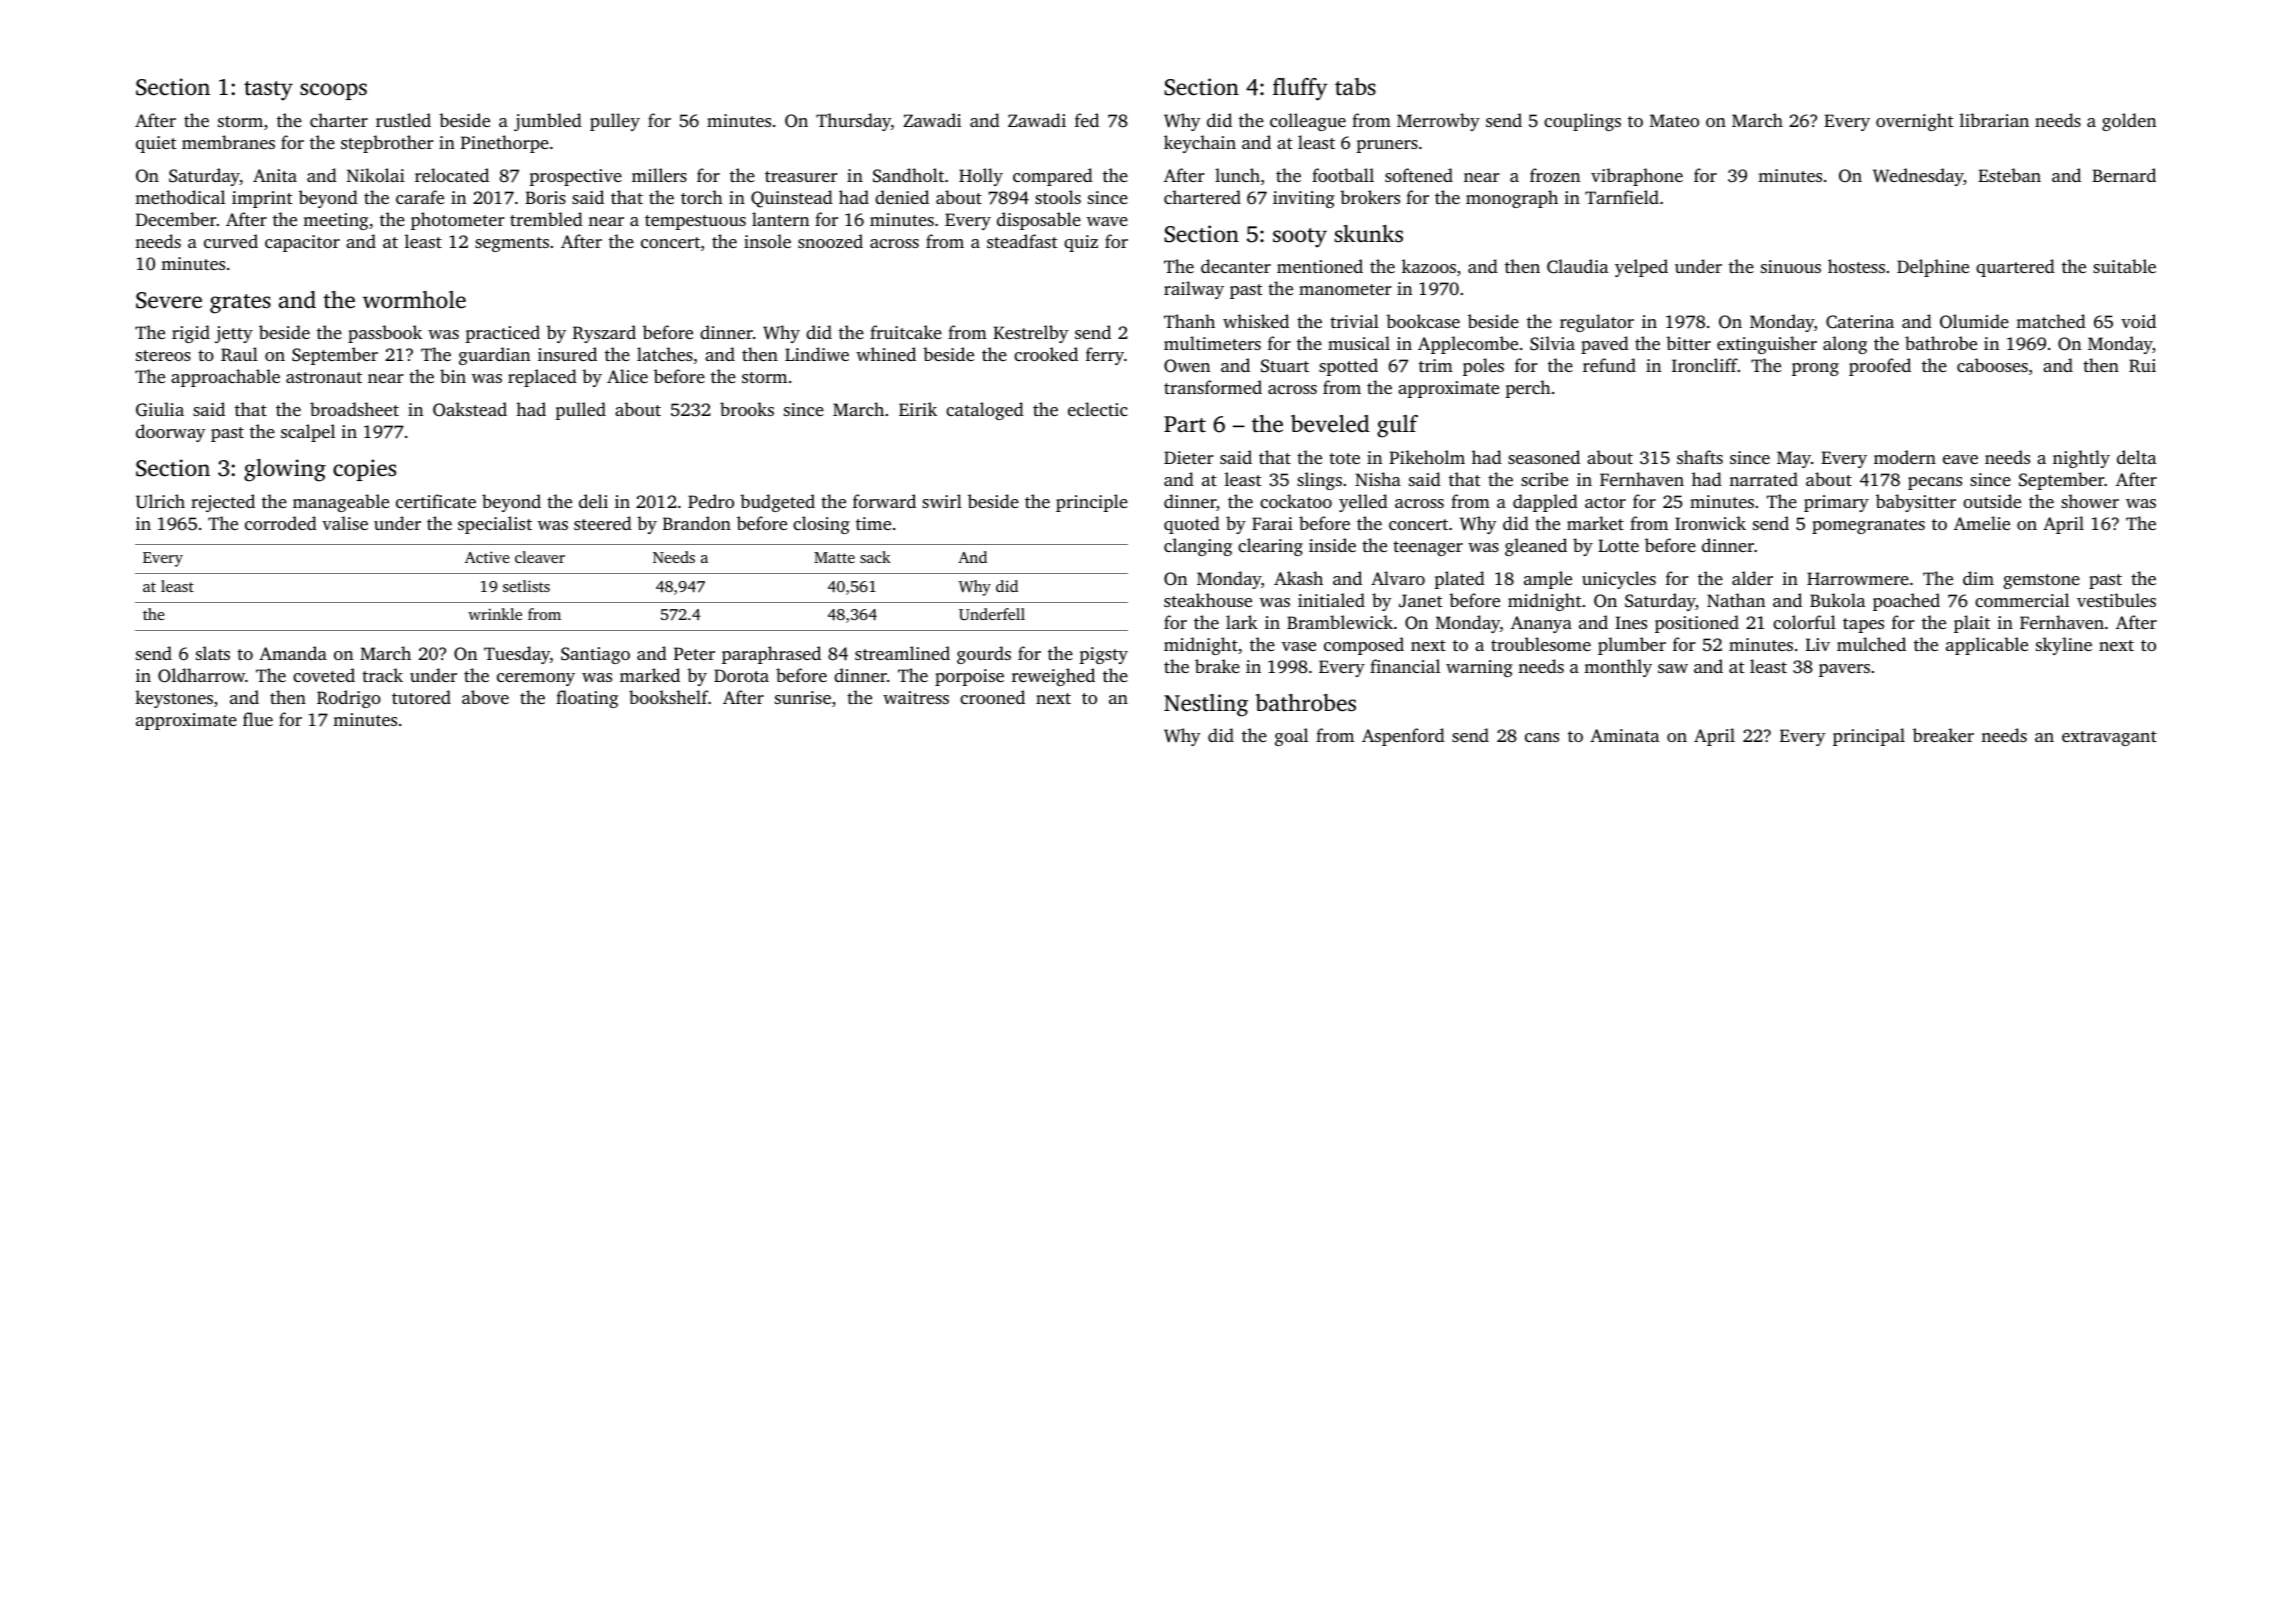 The width and height of the image is (2292, 1620). I want to click on breaker, so click(1943, 735).
